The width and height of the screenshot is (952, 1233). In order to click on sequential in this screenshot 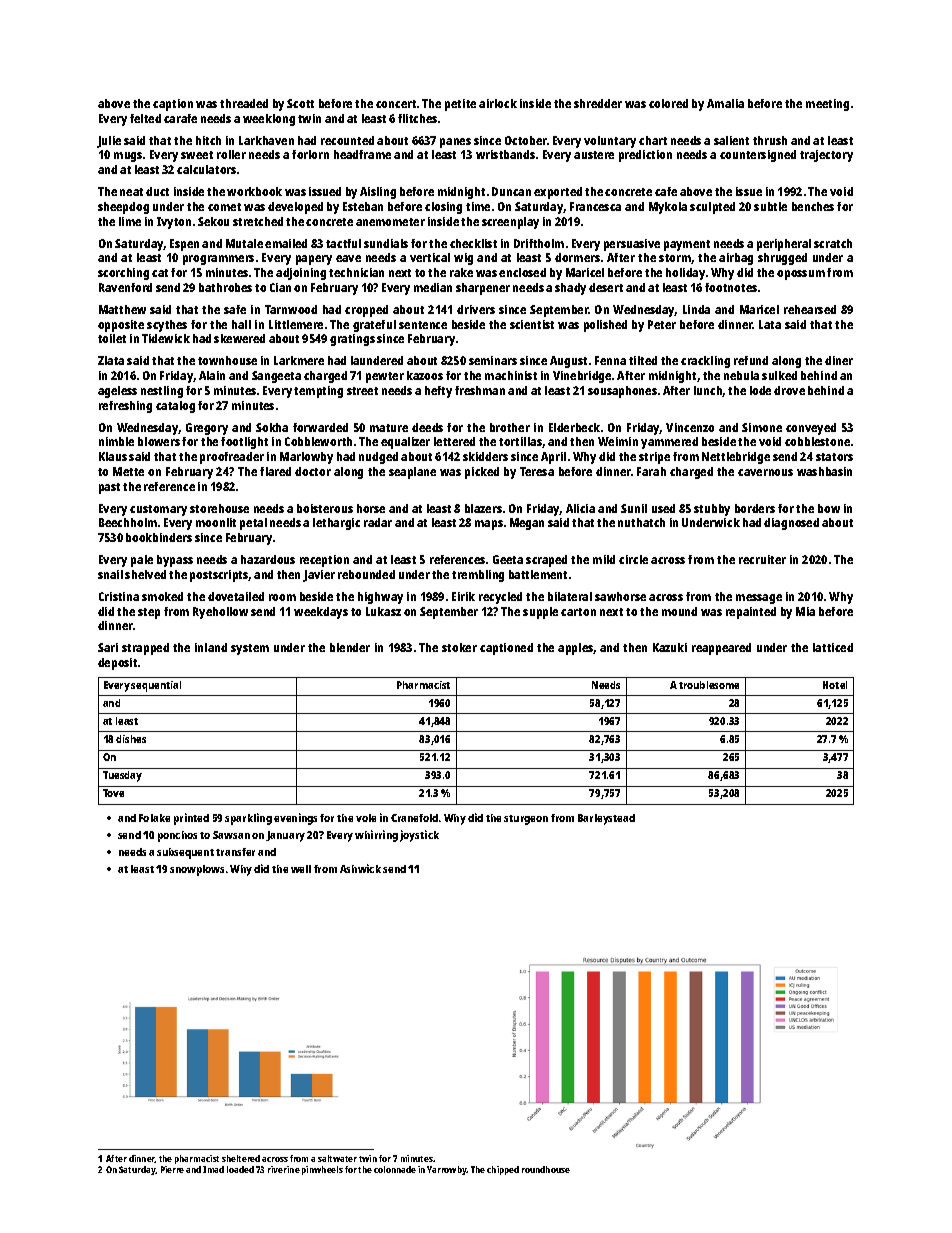, I will do `click(156, 686)`.
